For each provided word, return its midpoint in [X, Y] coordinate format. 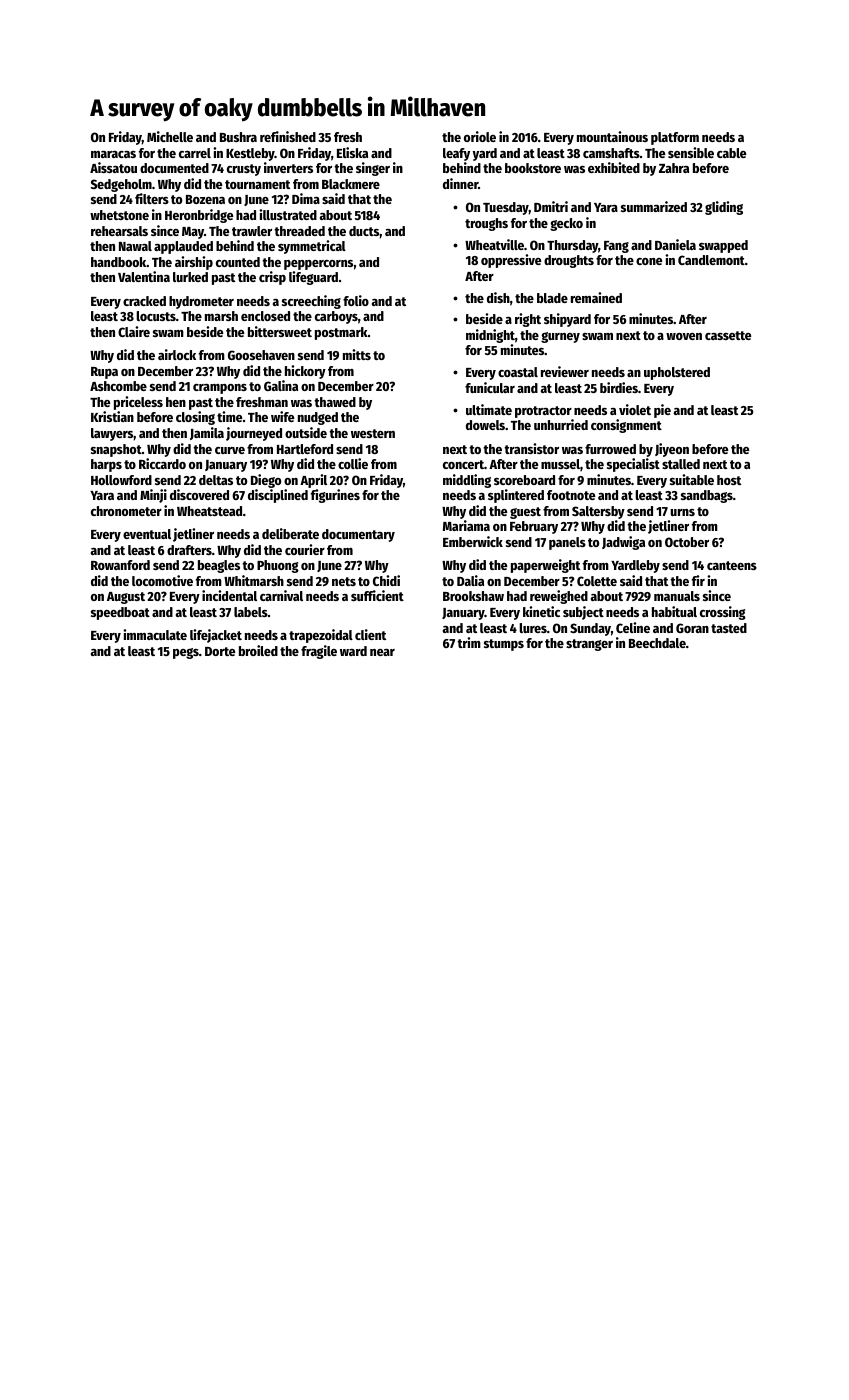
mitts [357, 354]
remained [596, 297]
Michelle [170, 136]
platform [675, 138]
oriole [480, 136]
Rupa [104, 373]
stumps [504, 645]
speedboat [120, 613]
